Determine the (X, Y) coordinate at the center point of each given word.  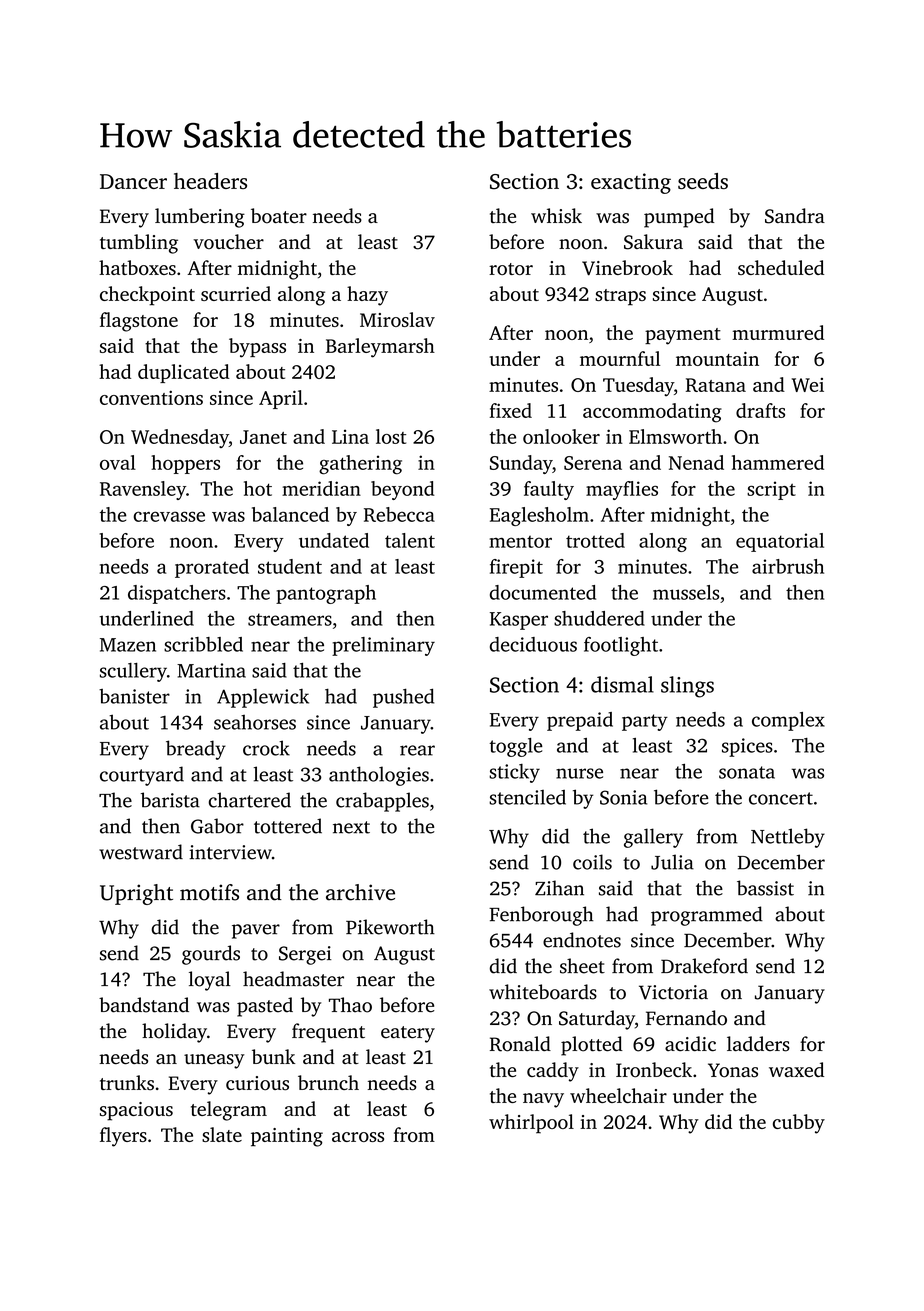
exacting (631, 183)
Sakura (653, 242)
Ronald (520, 1044)
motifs (209, 892)
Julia (672, 862)
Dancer (133, 181)
